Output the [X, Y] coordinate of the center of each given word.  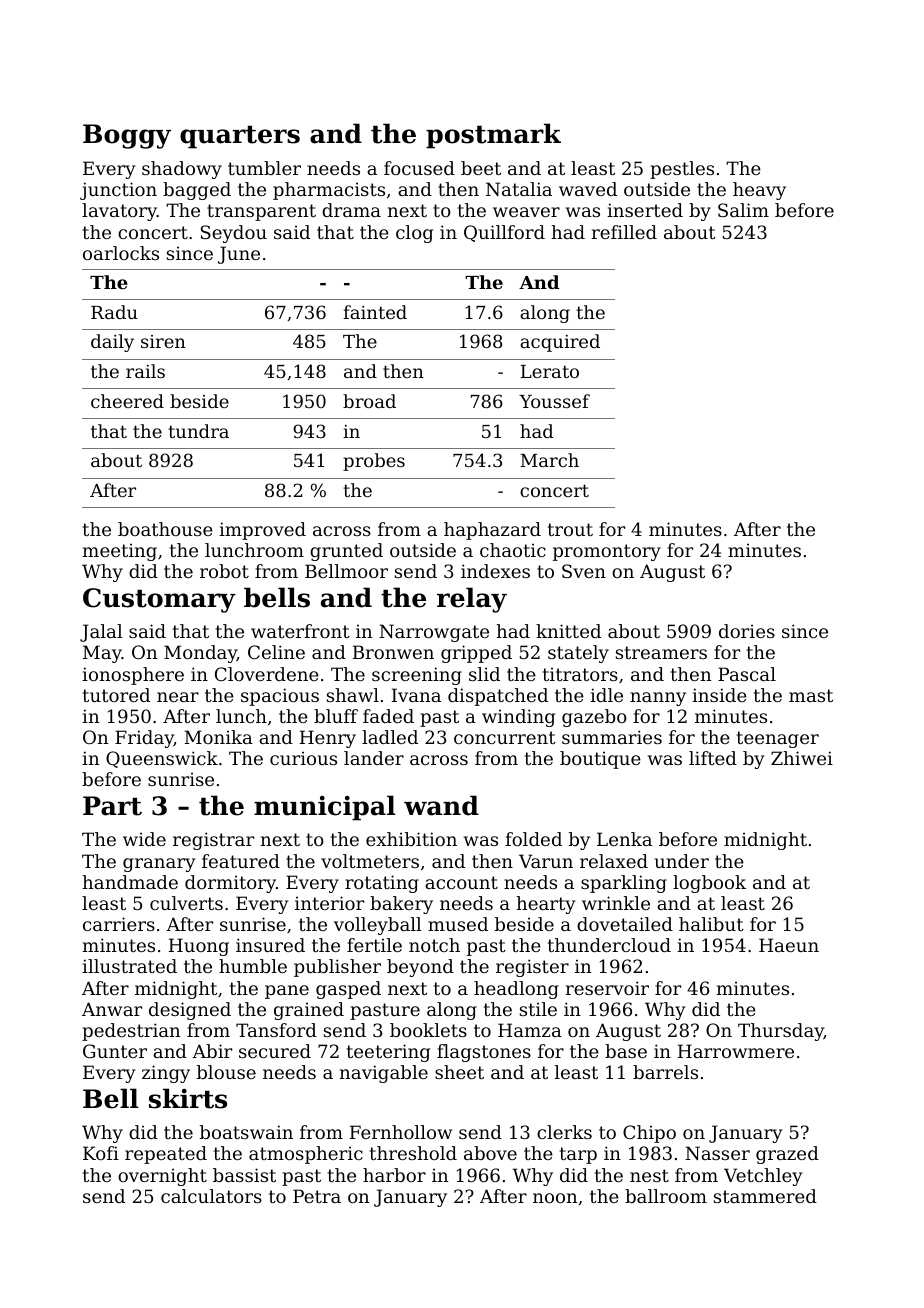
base [626, 1051]
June [239, 255]
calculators [211, 1196]
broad [369, 401]
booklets [428, 1030]
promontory [607, 552]
